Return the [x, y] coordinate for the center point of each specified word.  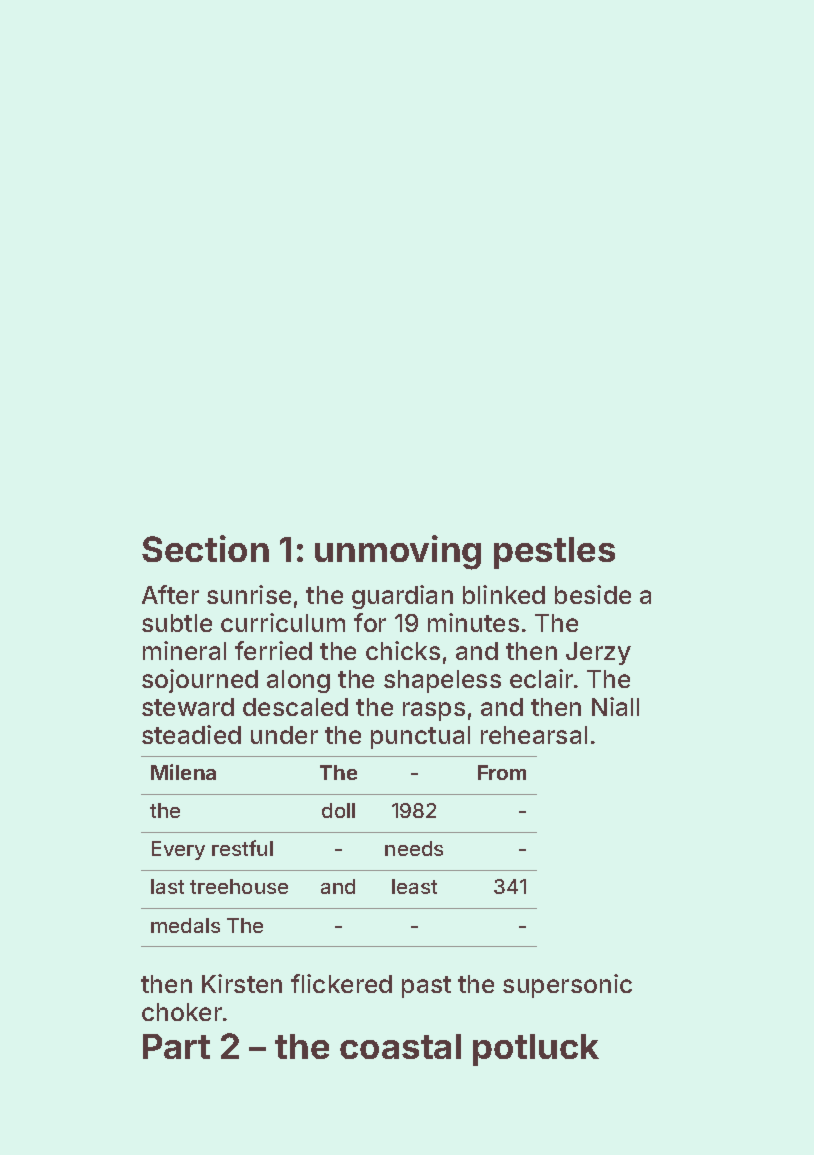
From [502, 772]
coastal [400, 1046]
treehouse [239, 886]
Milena [183, 772]
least [414, 886]
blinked [504, 594]
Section [205, 548]
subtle [177, 623]
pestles [554, 553]
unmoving [398, 552]
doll [338, 810]
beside [593, 594]
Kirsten [242, 983]
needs [414, 848]
